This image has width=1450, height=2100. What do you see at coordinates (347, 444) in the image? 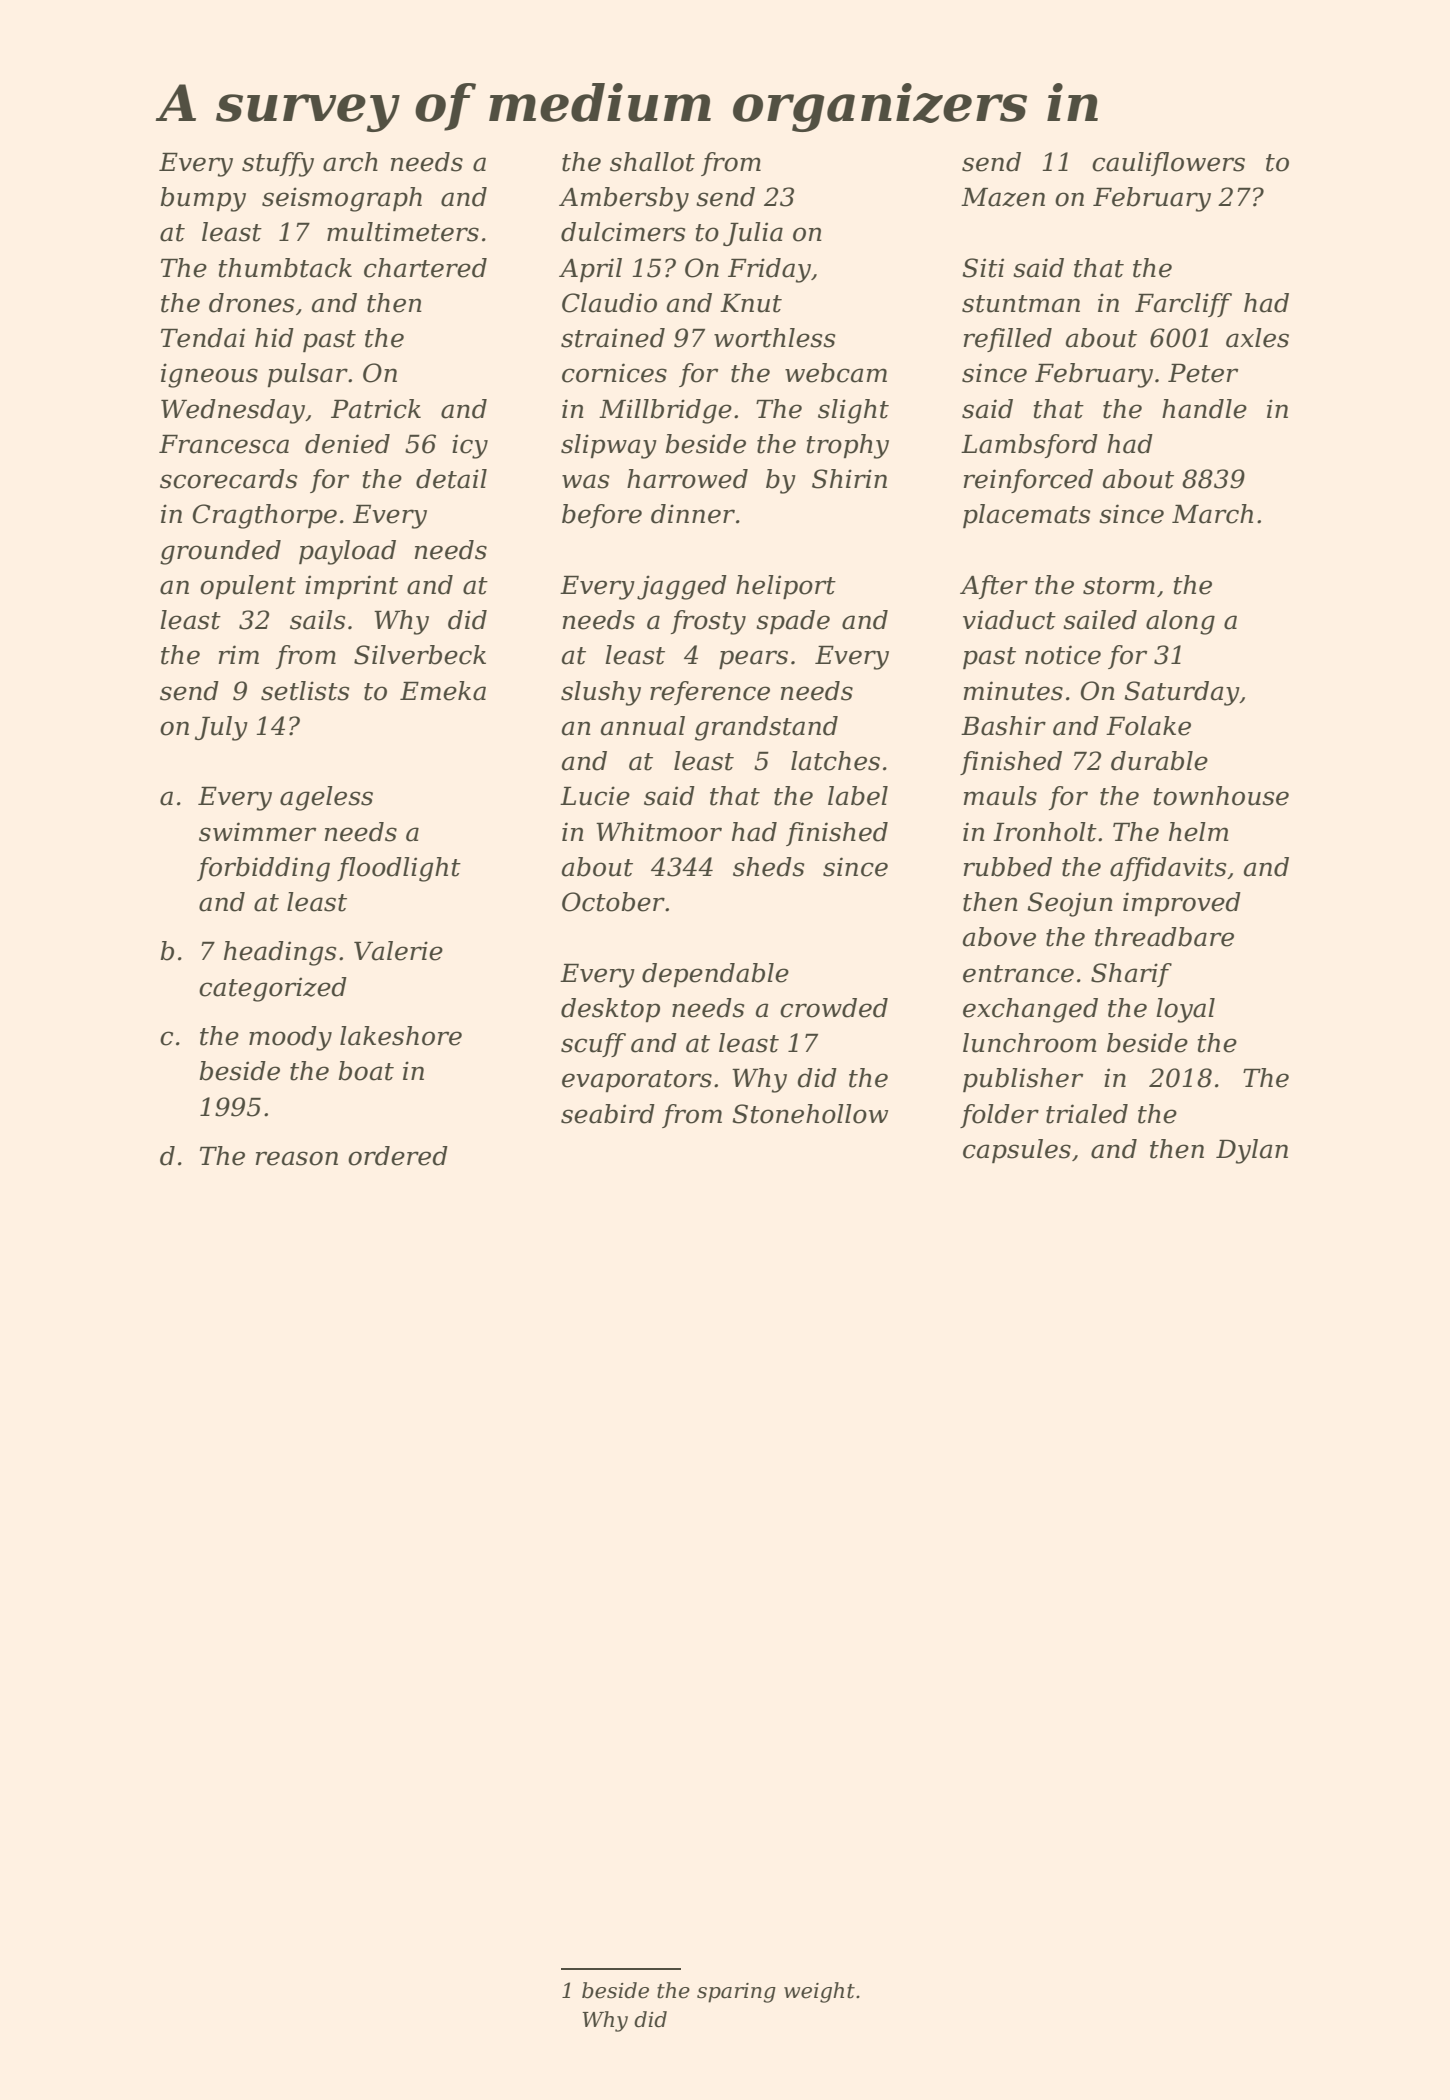
I see `denied` at bounding box center [347, 444].
